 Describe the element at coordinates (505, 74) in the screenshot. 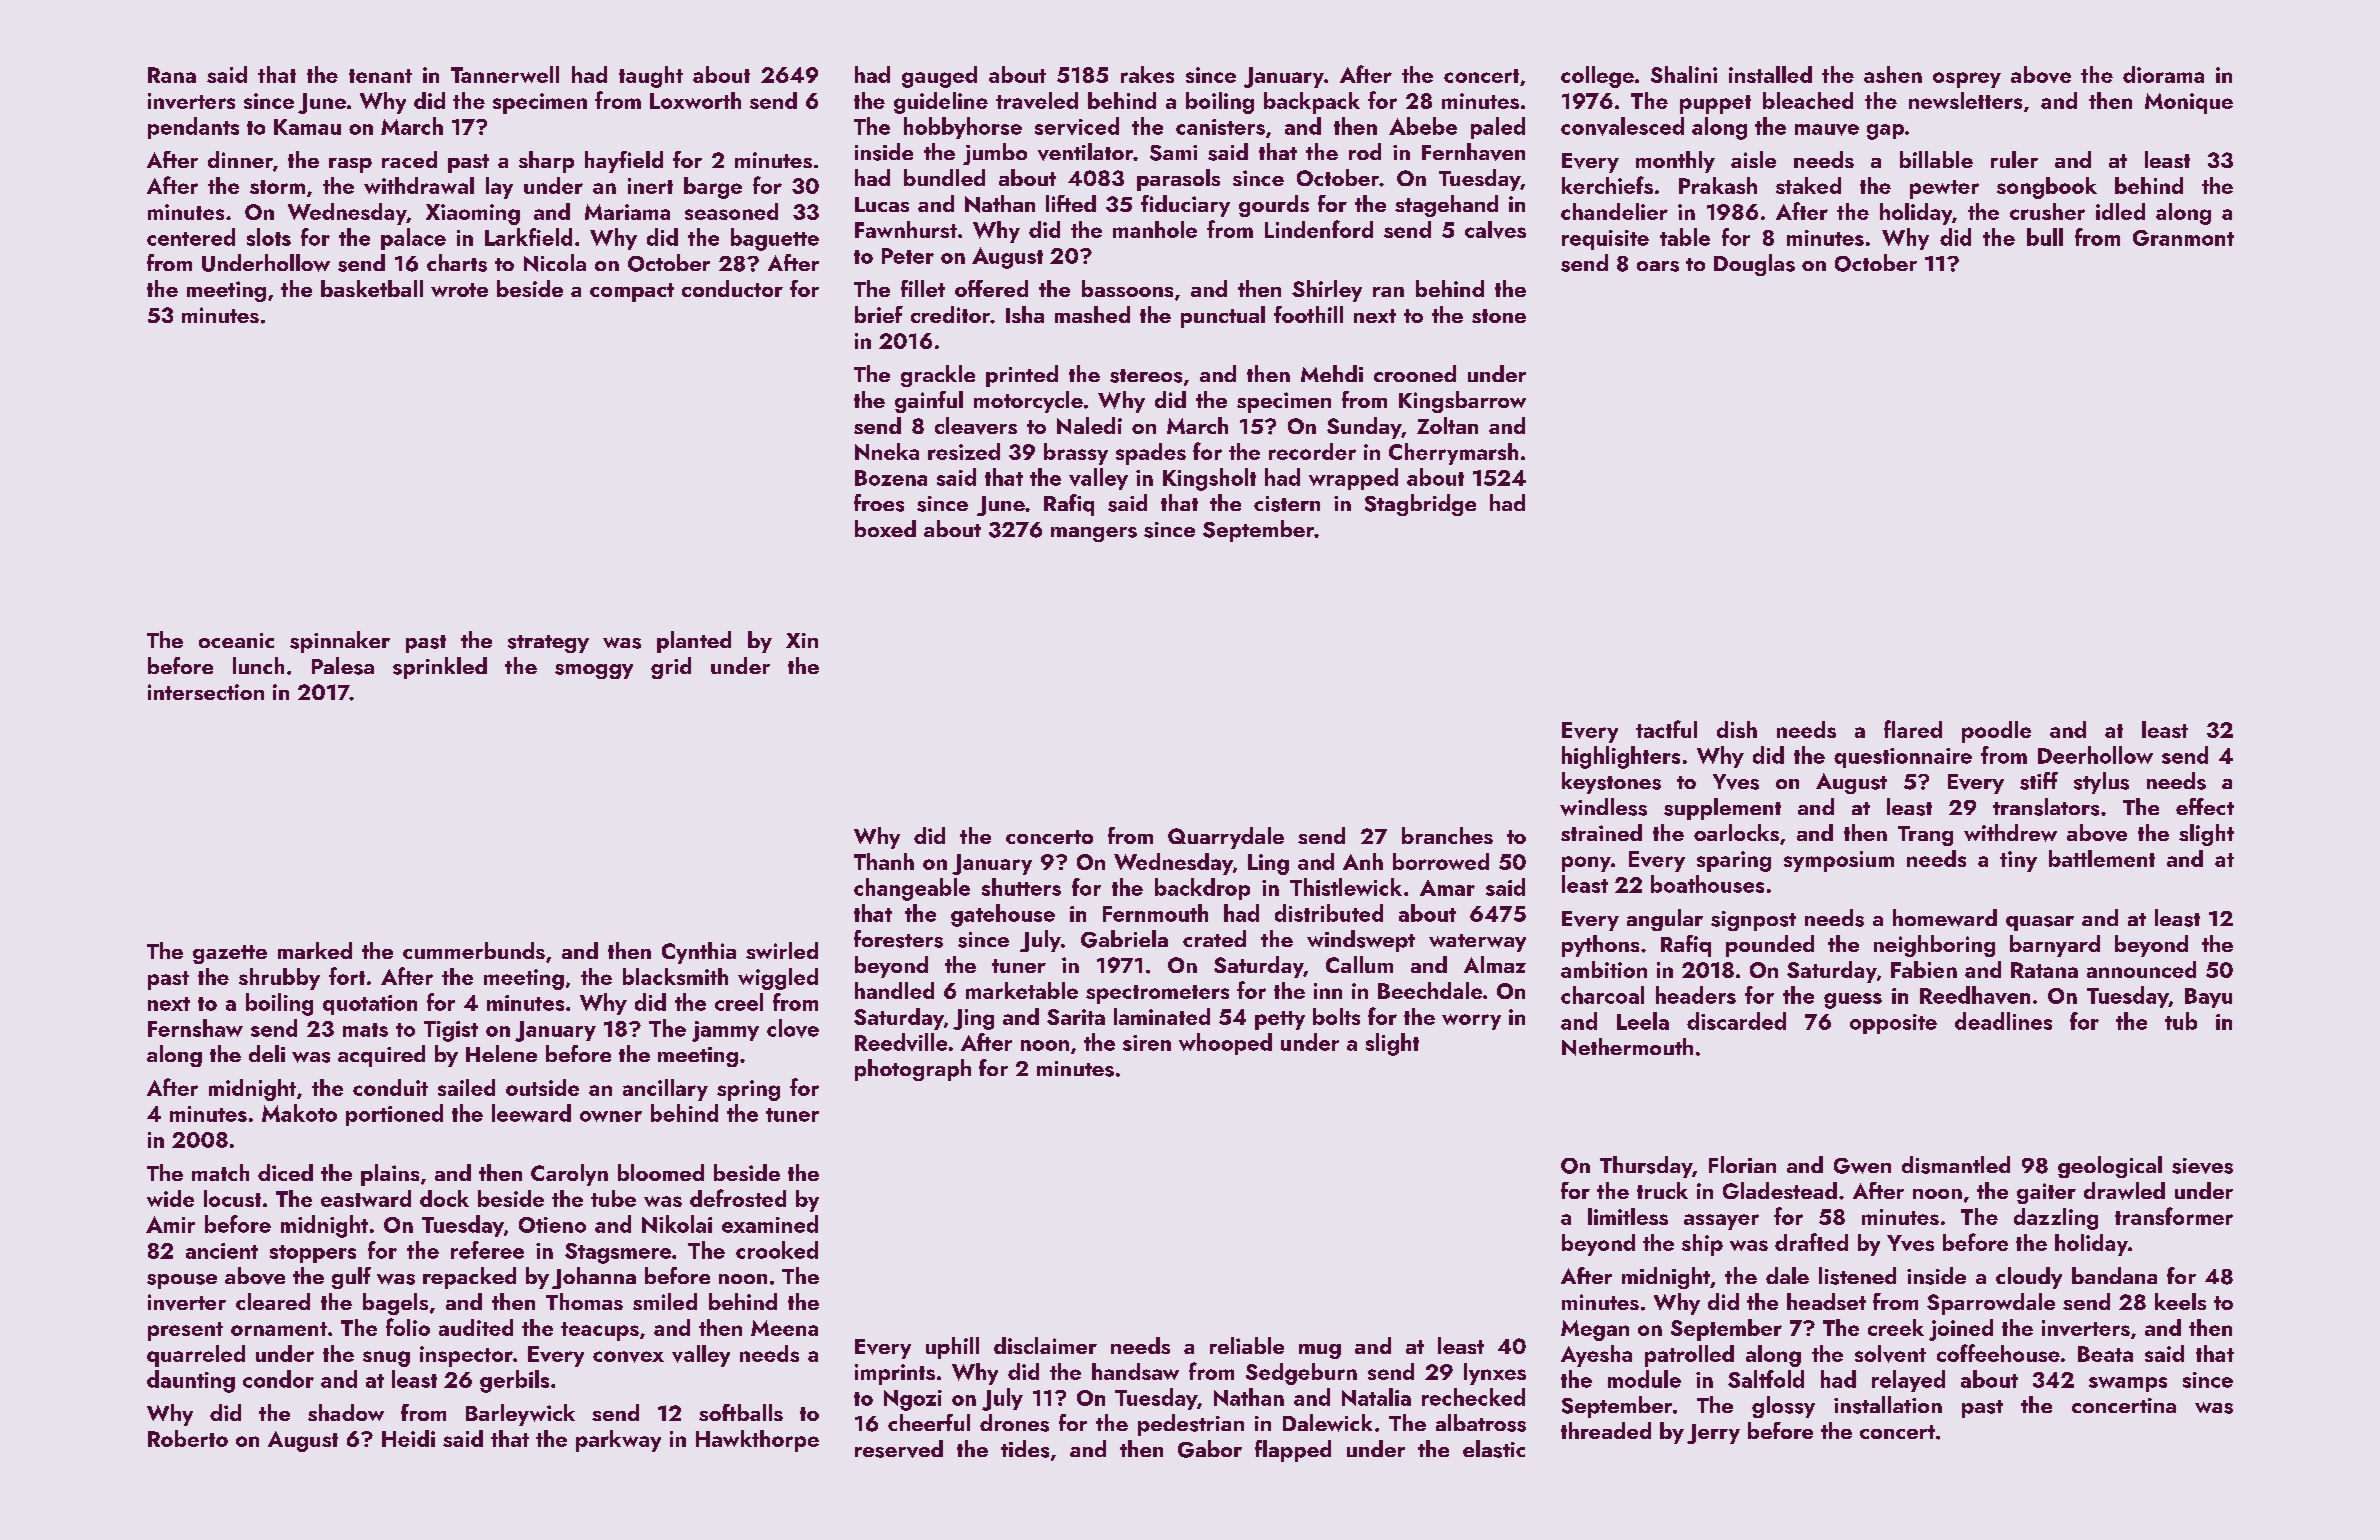

I see `Tannerwell` at that location.
